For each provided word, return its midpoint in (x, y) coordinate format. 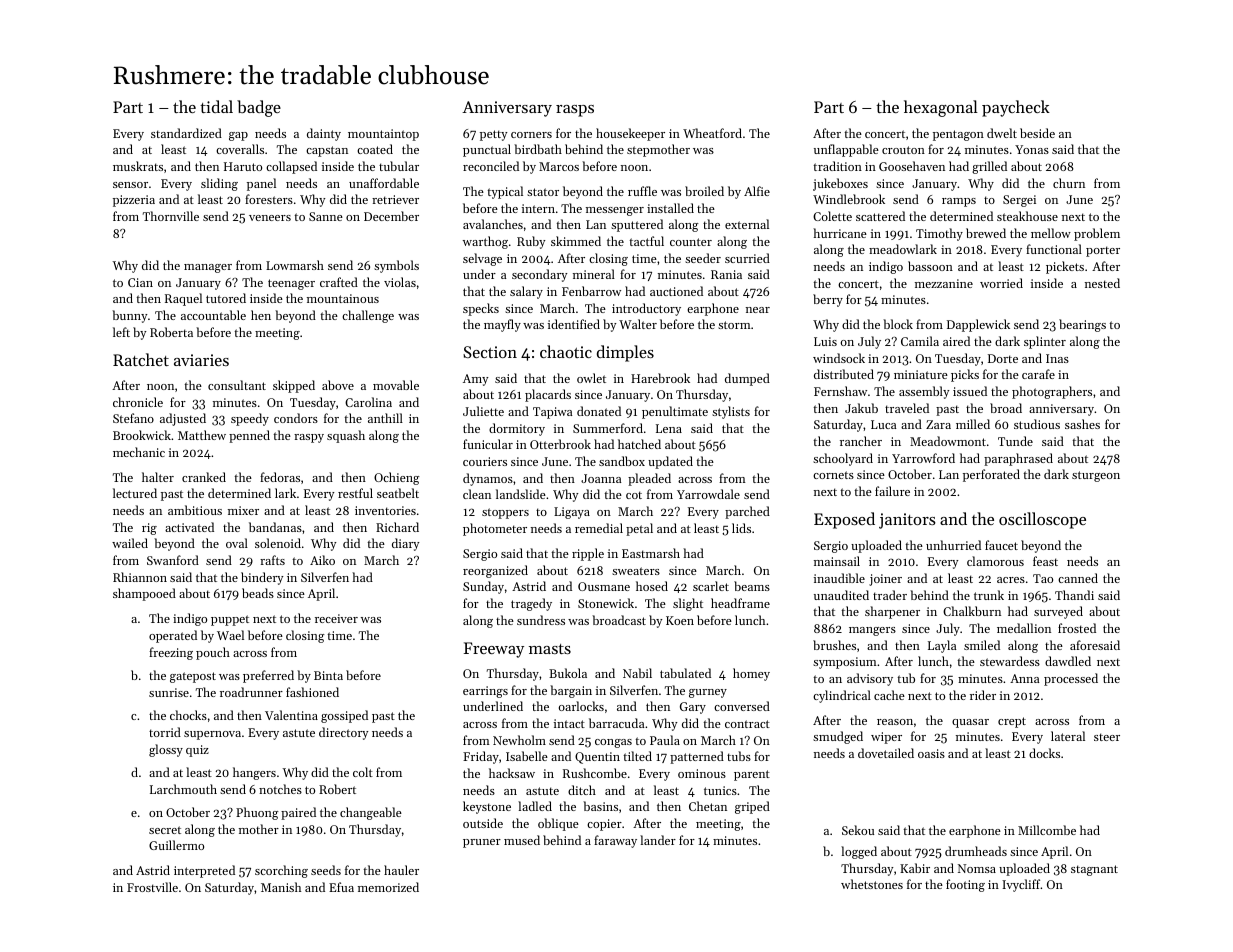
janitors (907, 521)
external (747, 224)
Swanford (173, 560)
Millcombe (1047, 830)
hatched (639, 444)
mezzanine (944, 283)
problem (1097, 234)
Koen (680, 620)
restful (355, 493)
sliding (219, 184)
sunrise (169, 692)
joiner (885, 580)
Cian (140, 282)
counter (691, 242)
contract (747, 724)
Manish (281, 887)
